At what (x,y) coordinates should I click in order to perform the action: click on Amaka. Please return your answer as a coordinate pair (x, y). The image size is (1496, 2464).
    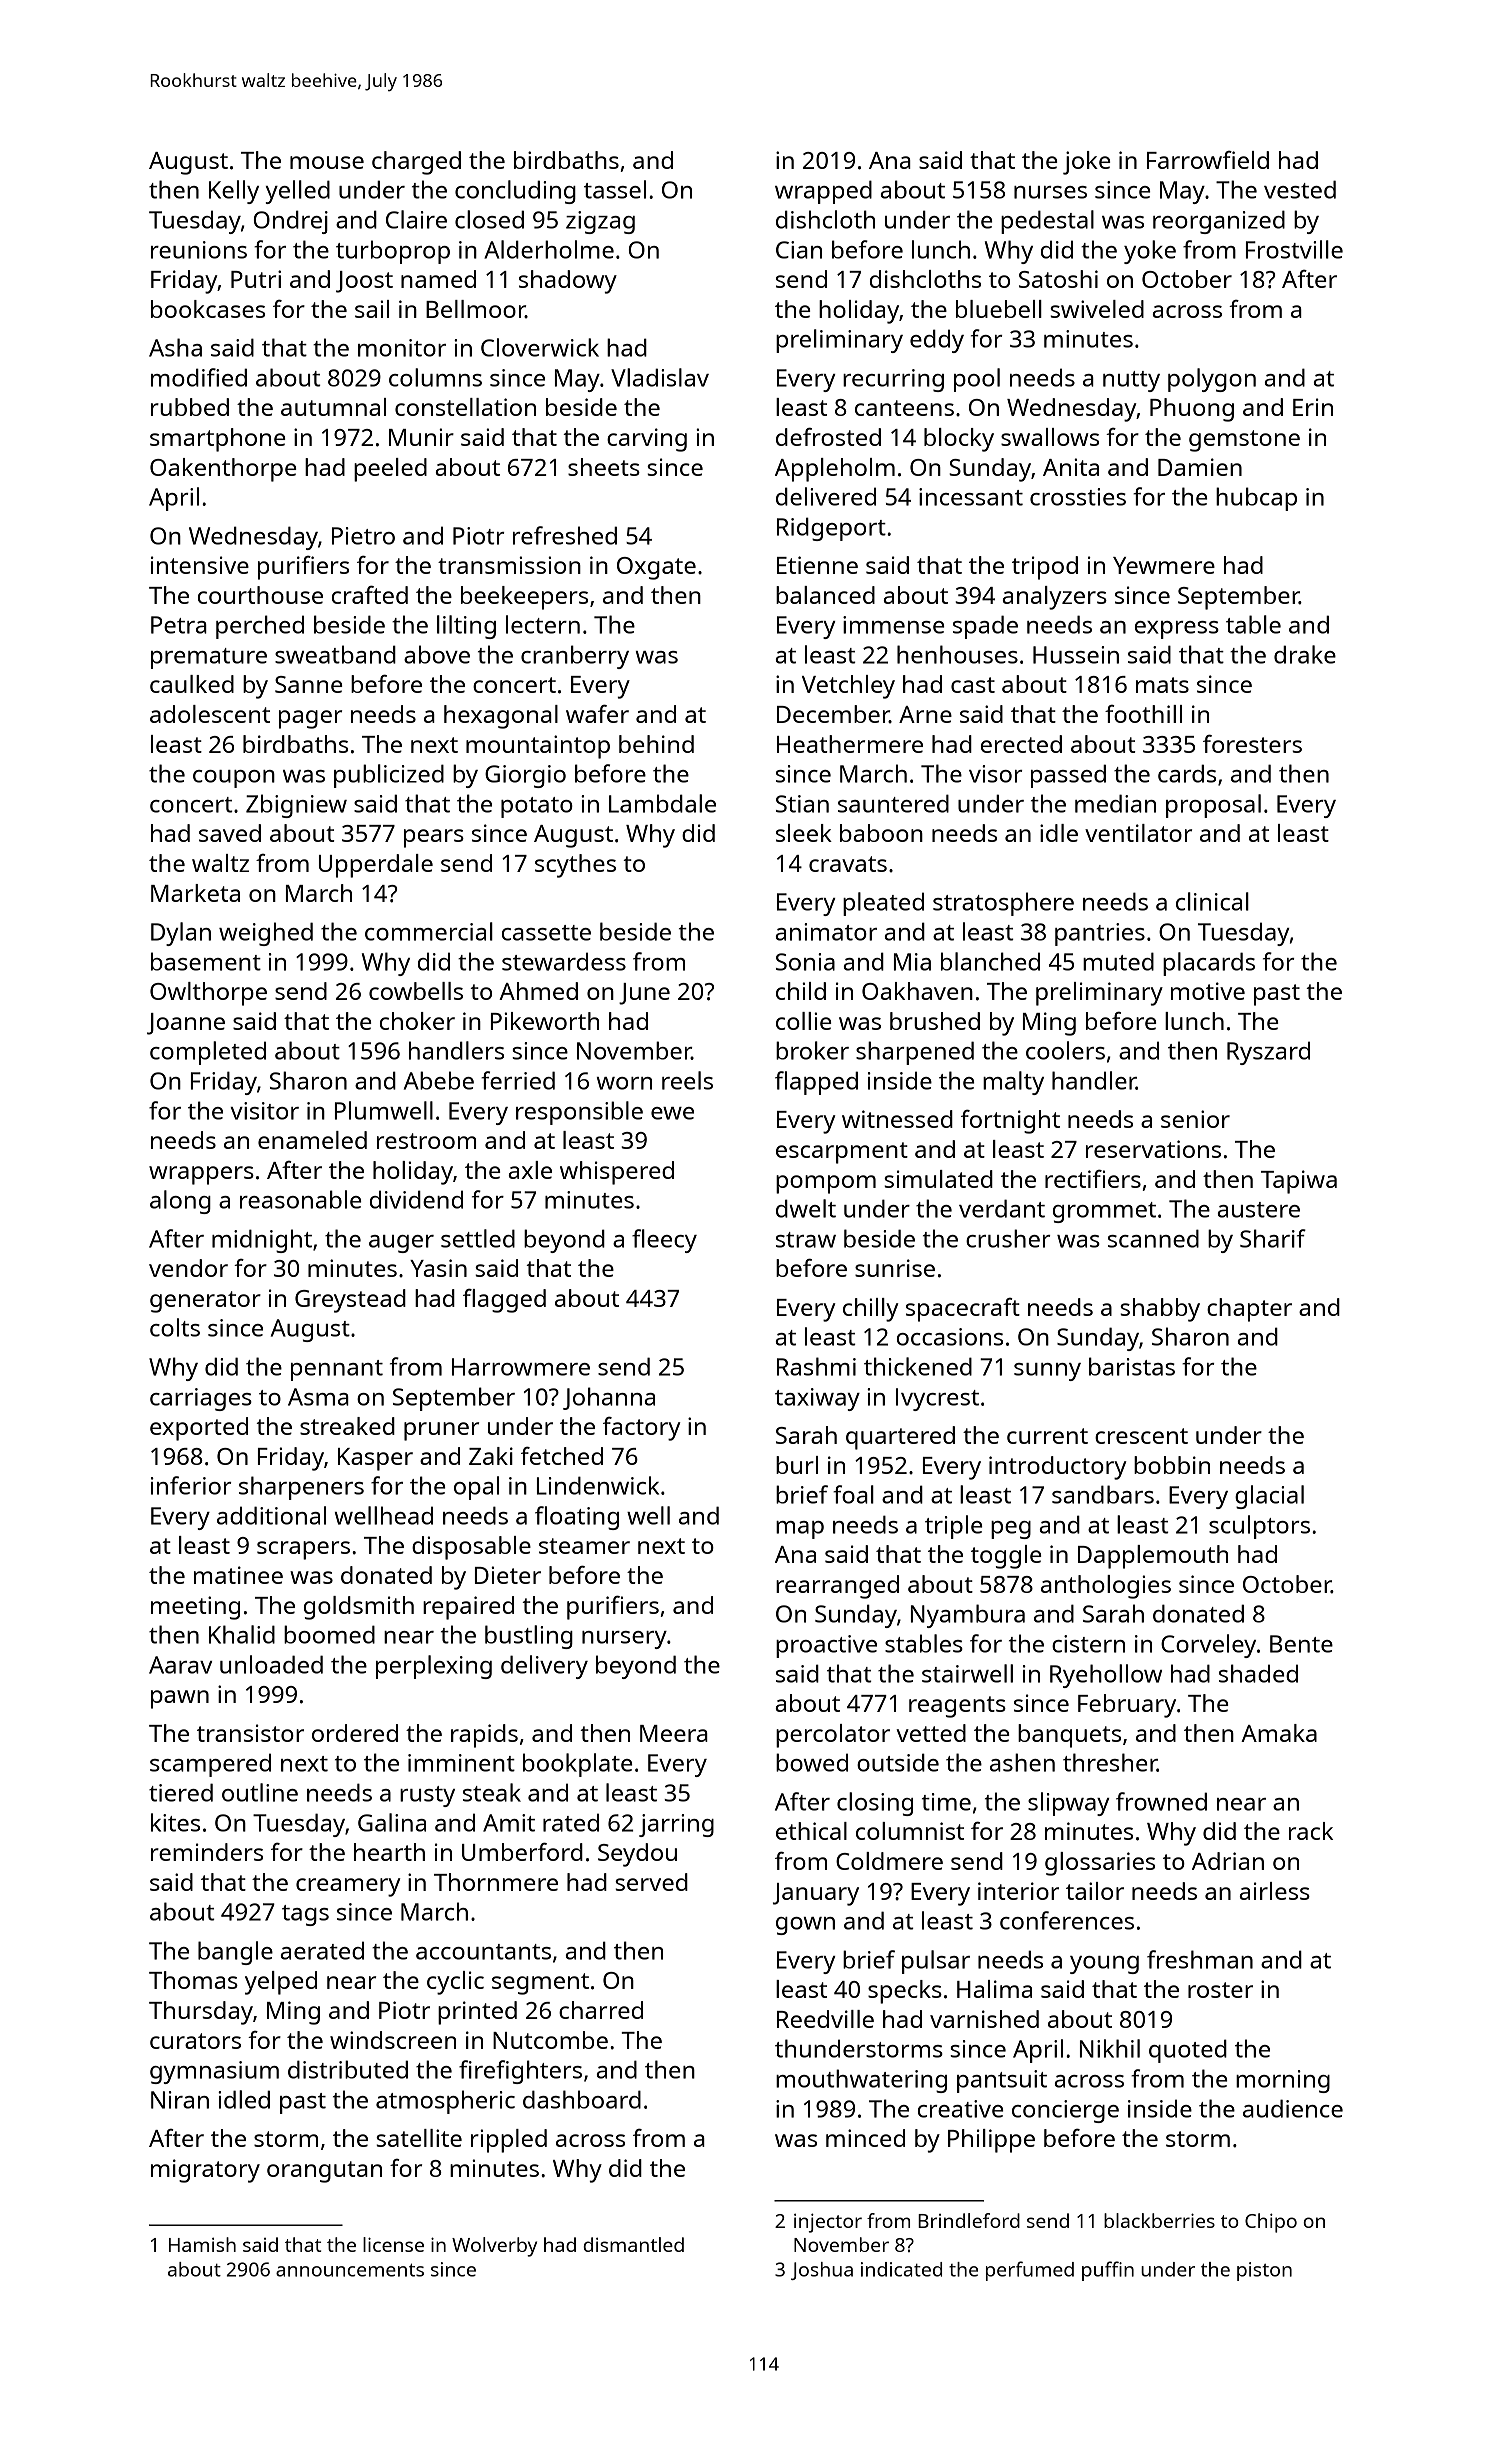
    Looking at the image, I should click on (1279, 1733).
